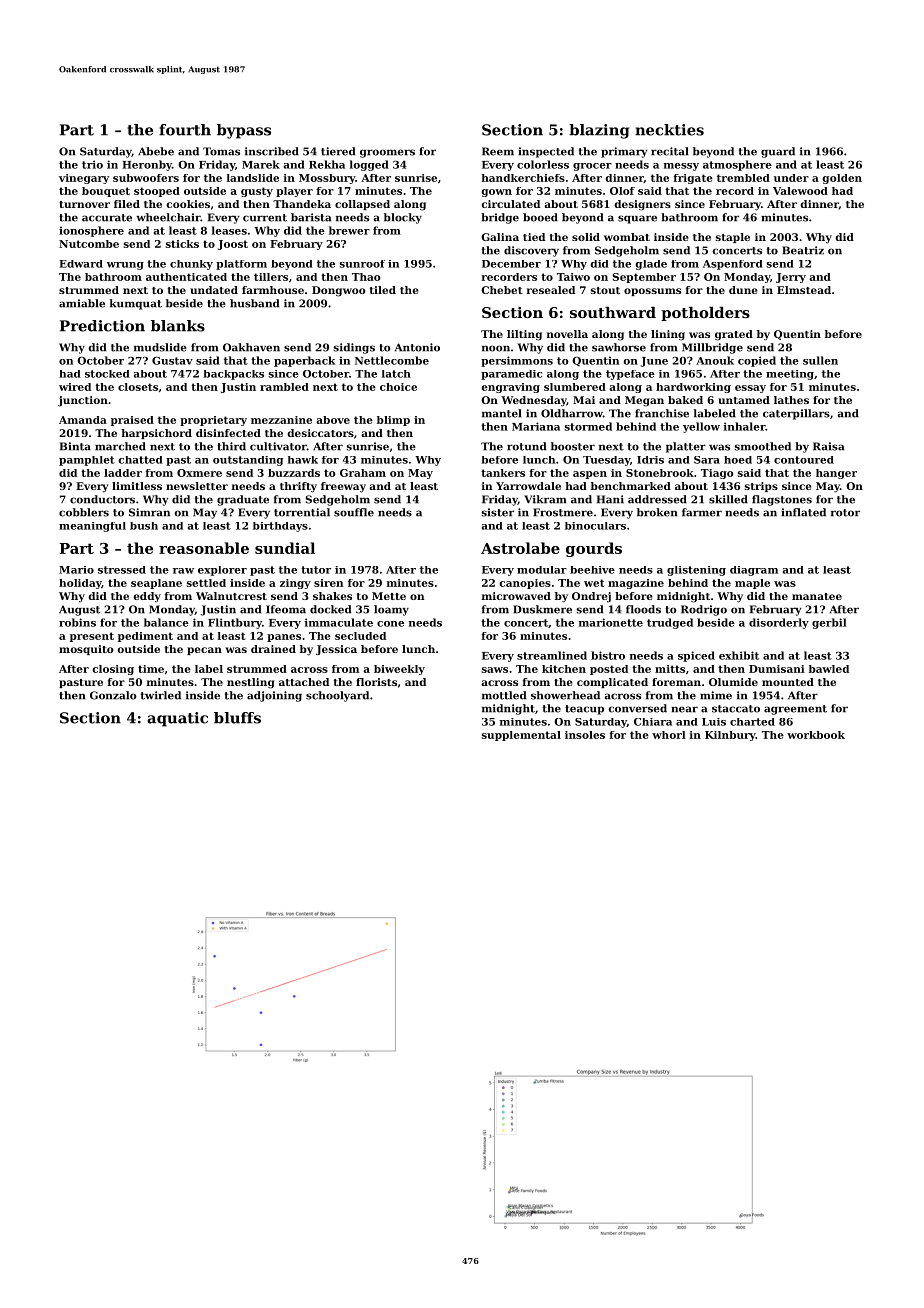 The image size is (924, 1308). I want to click on contoured, so click(804, 460).
